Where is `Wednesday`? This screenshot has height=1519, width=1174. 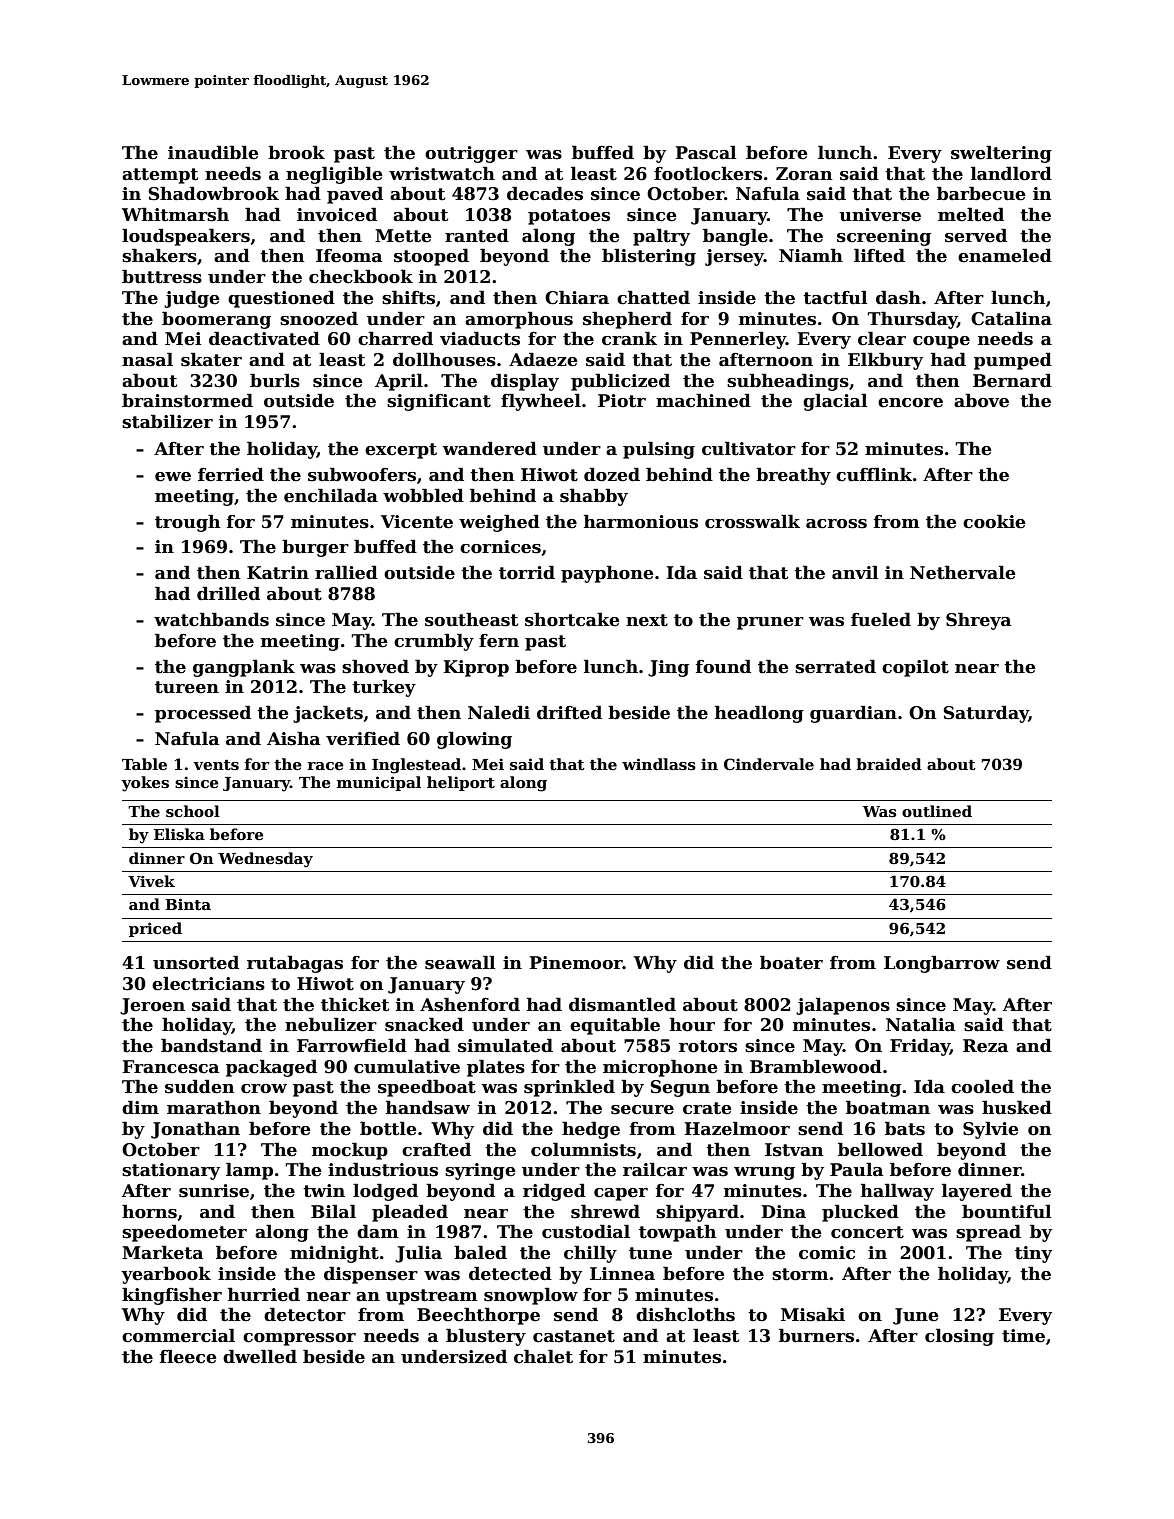
Wednesday is located at coordinates (265, 860).
